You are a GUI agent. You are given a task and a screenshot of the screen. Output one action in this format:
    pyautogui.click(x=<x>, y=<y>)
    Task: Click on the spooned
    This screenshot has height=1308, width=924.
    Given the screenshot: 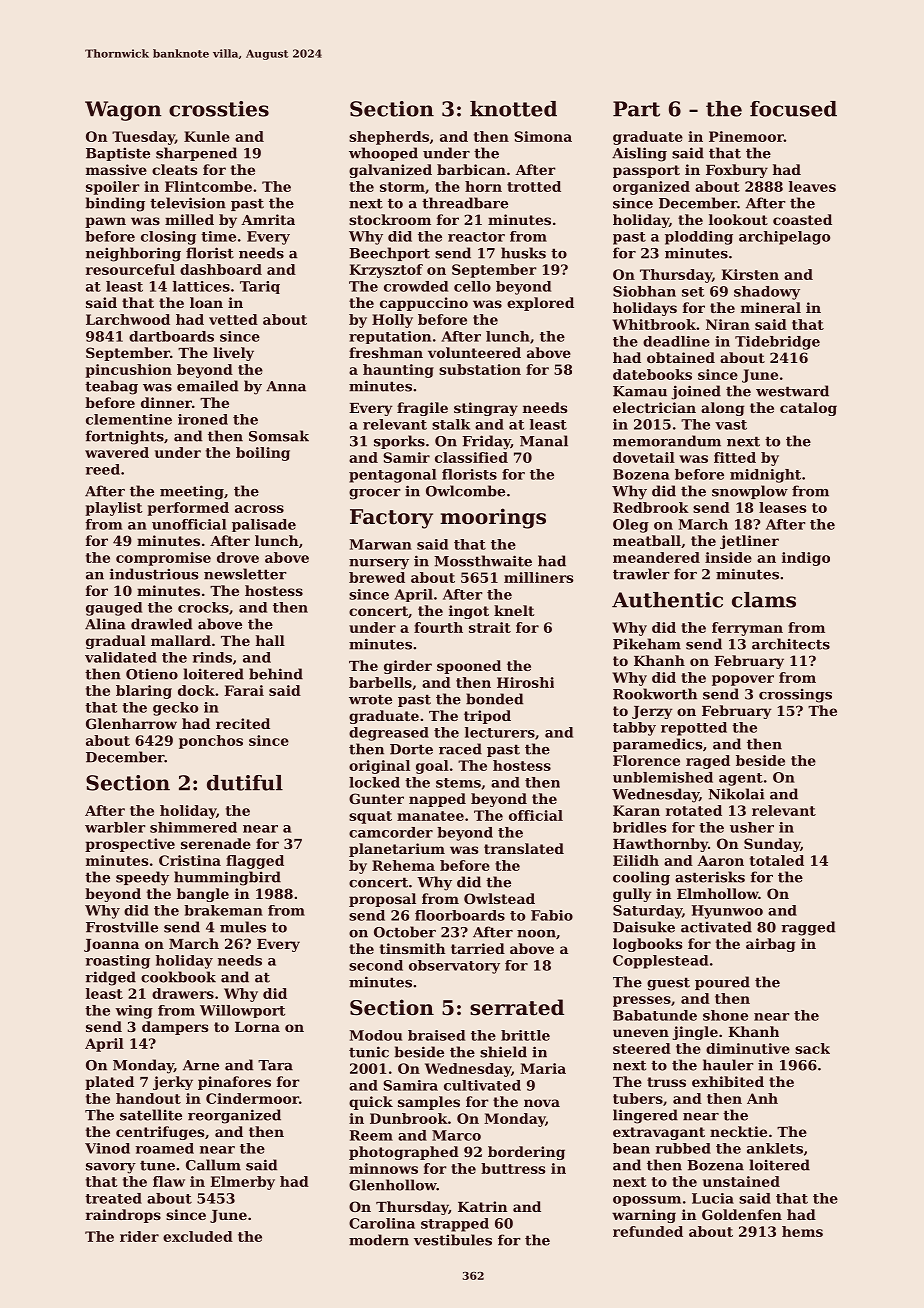 What is the action you would take?
    pyautogui.click(x=469, y=667)
